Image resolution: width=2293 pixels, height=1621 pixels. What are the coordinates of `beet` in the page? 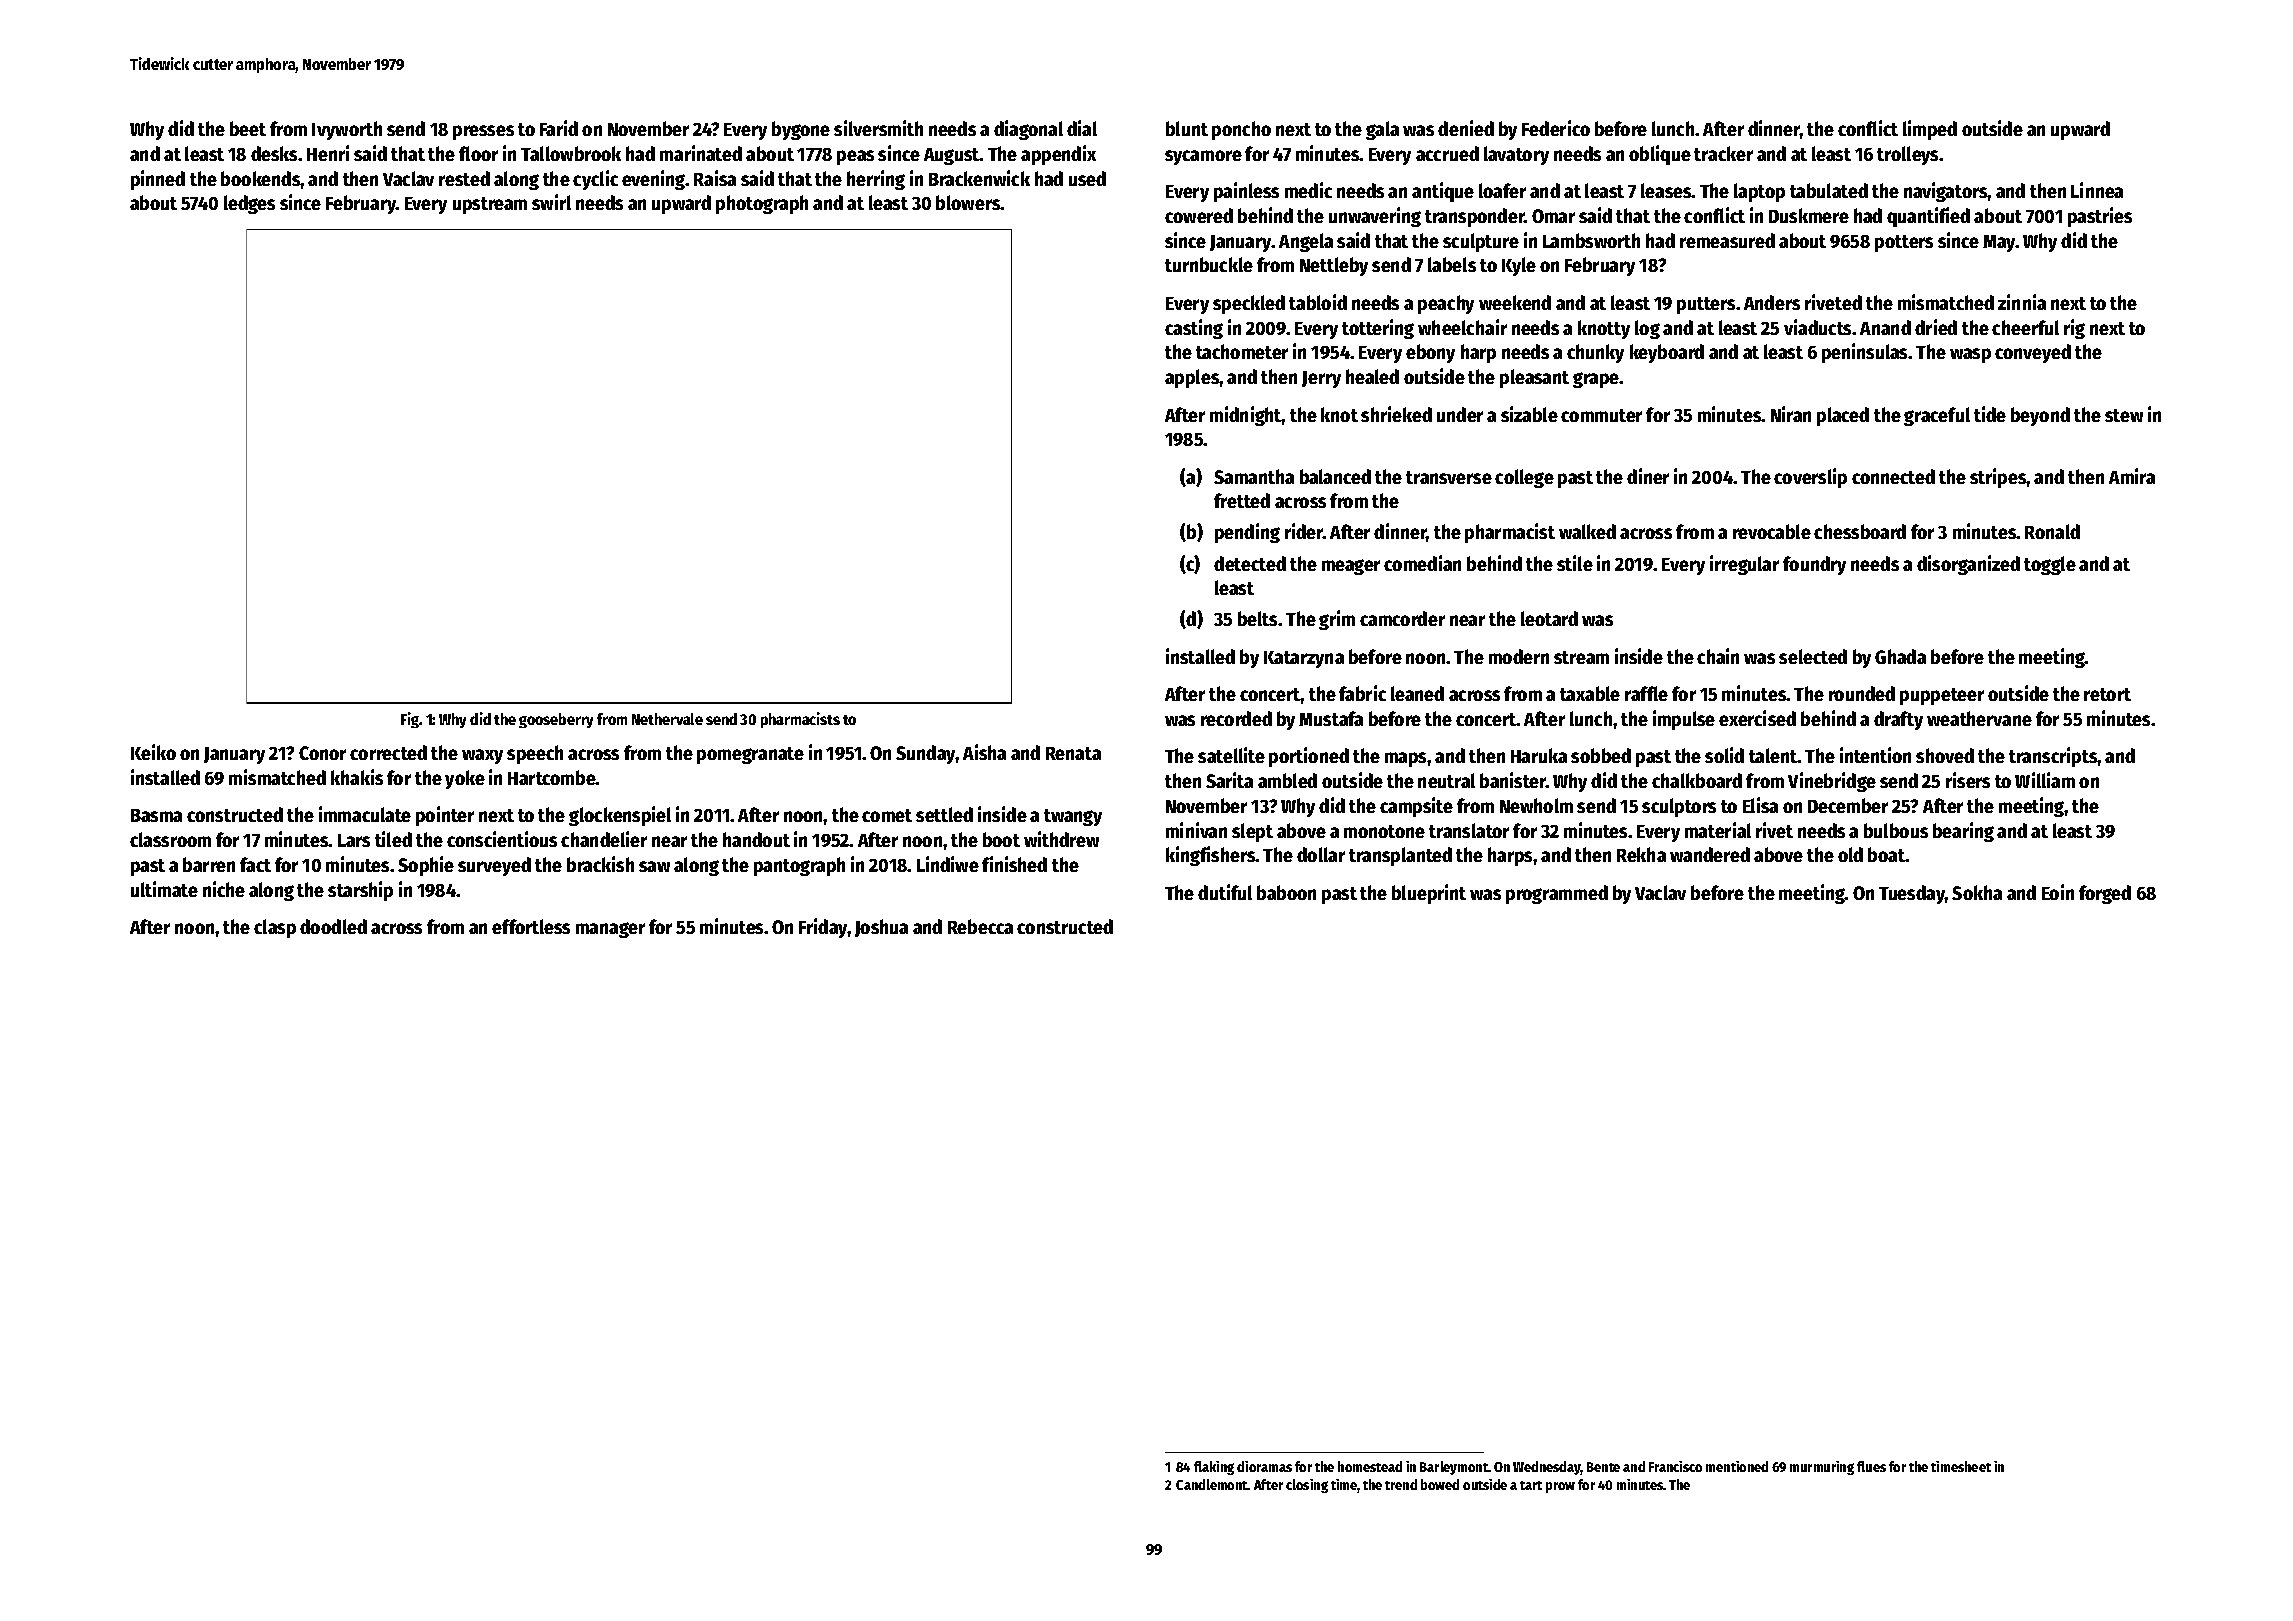 It's located at (248, 128).
